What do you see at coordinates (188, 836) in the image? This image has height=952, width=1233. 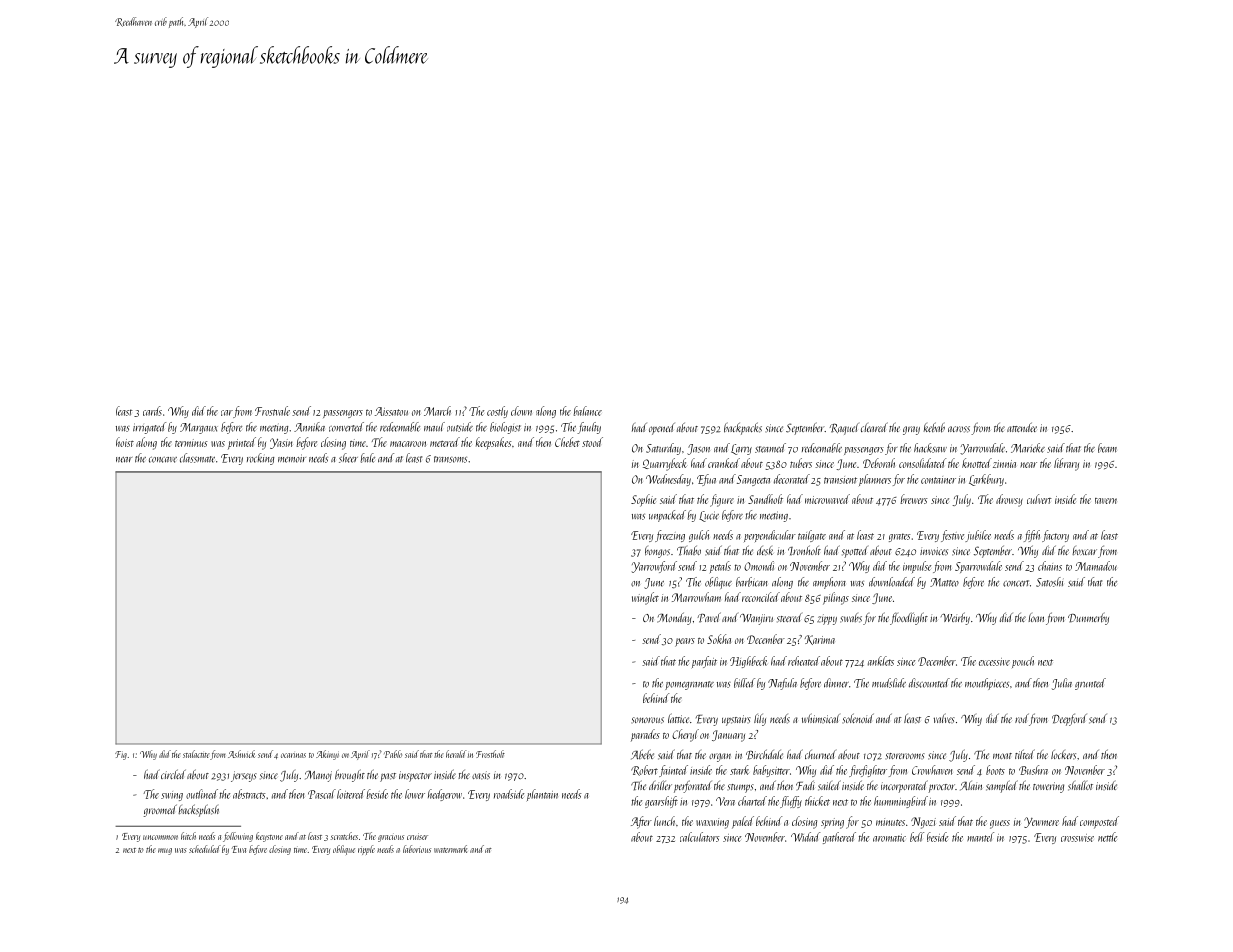 I see `hitch` at bounding box center [188, 836].
